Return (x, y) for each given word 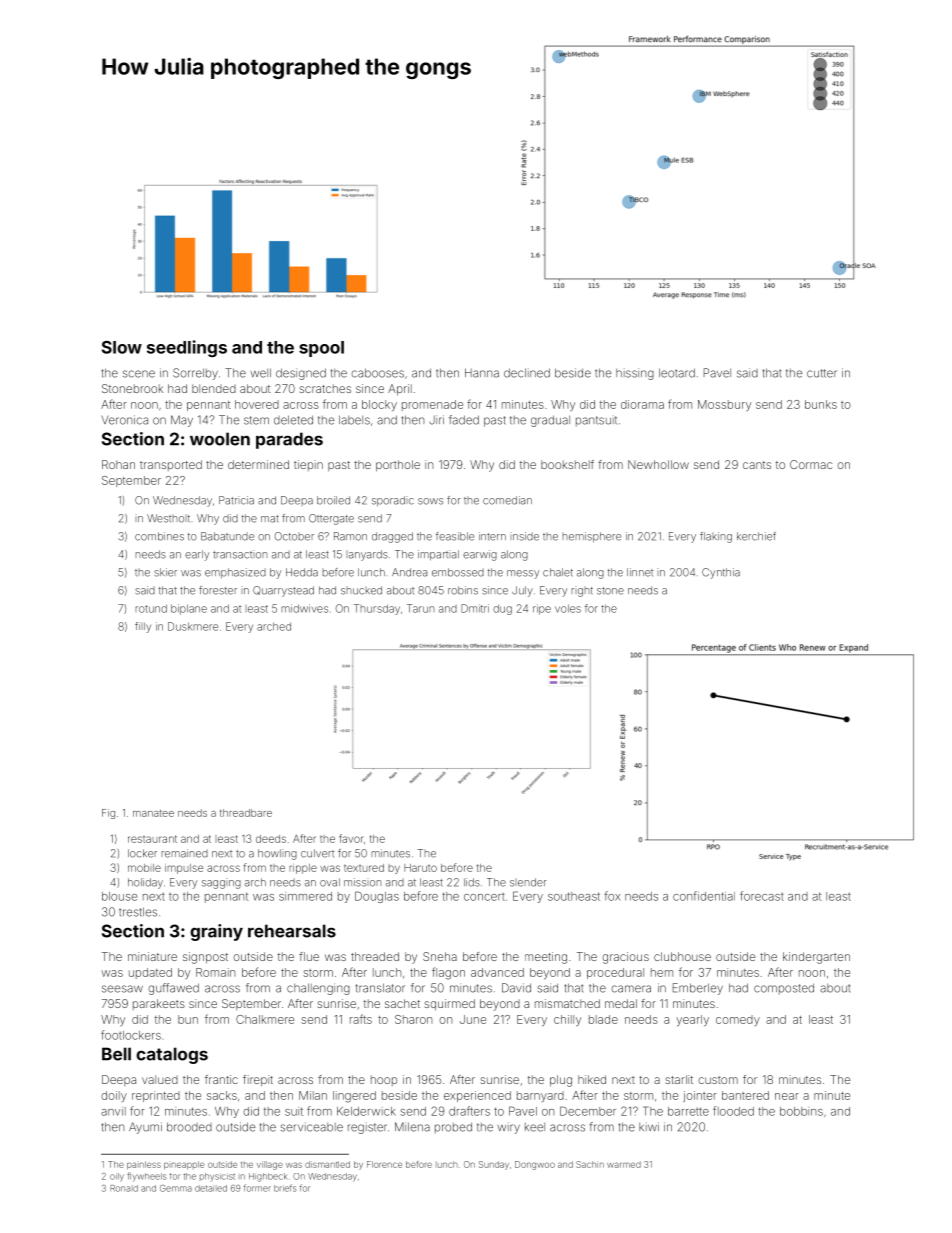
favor (351, 838)
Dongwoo (535, 1165)
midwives (304, 608)
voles (568, 608)
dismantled (327, 1164)
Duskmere (193, 626)
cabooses (378, 373)
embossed (458, 572)
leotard (677, 373)
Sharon (413, 1019)
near (787, 1096)
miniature (152, 956)
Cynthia (721, 573)
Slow (122, 347)
